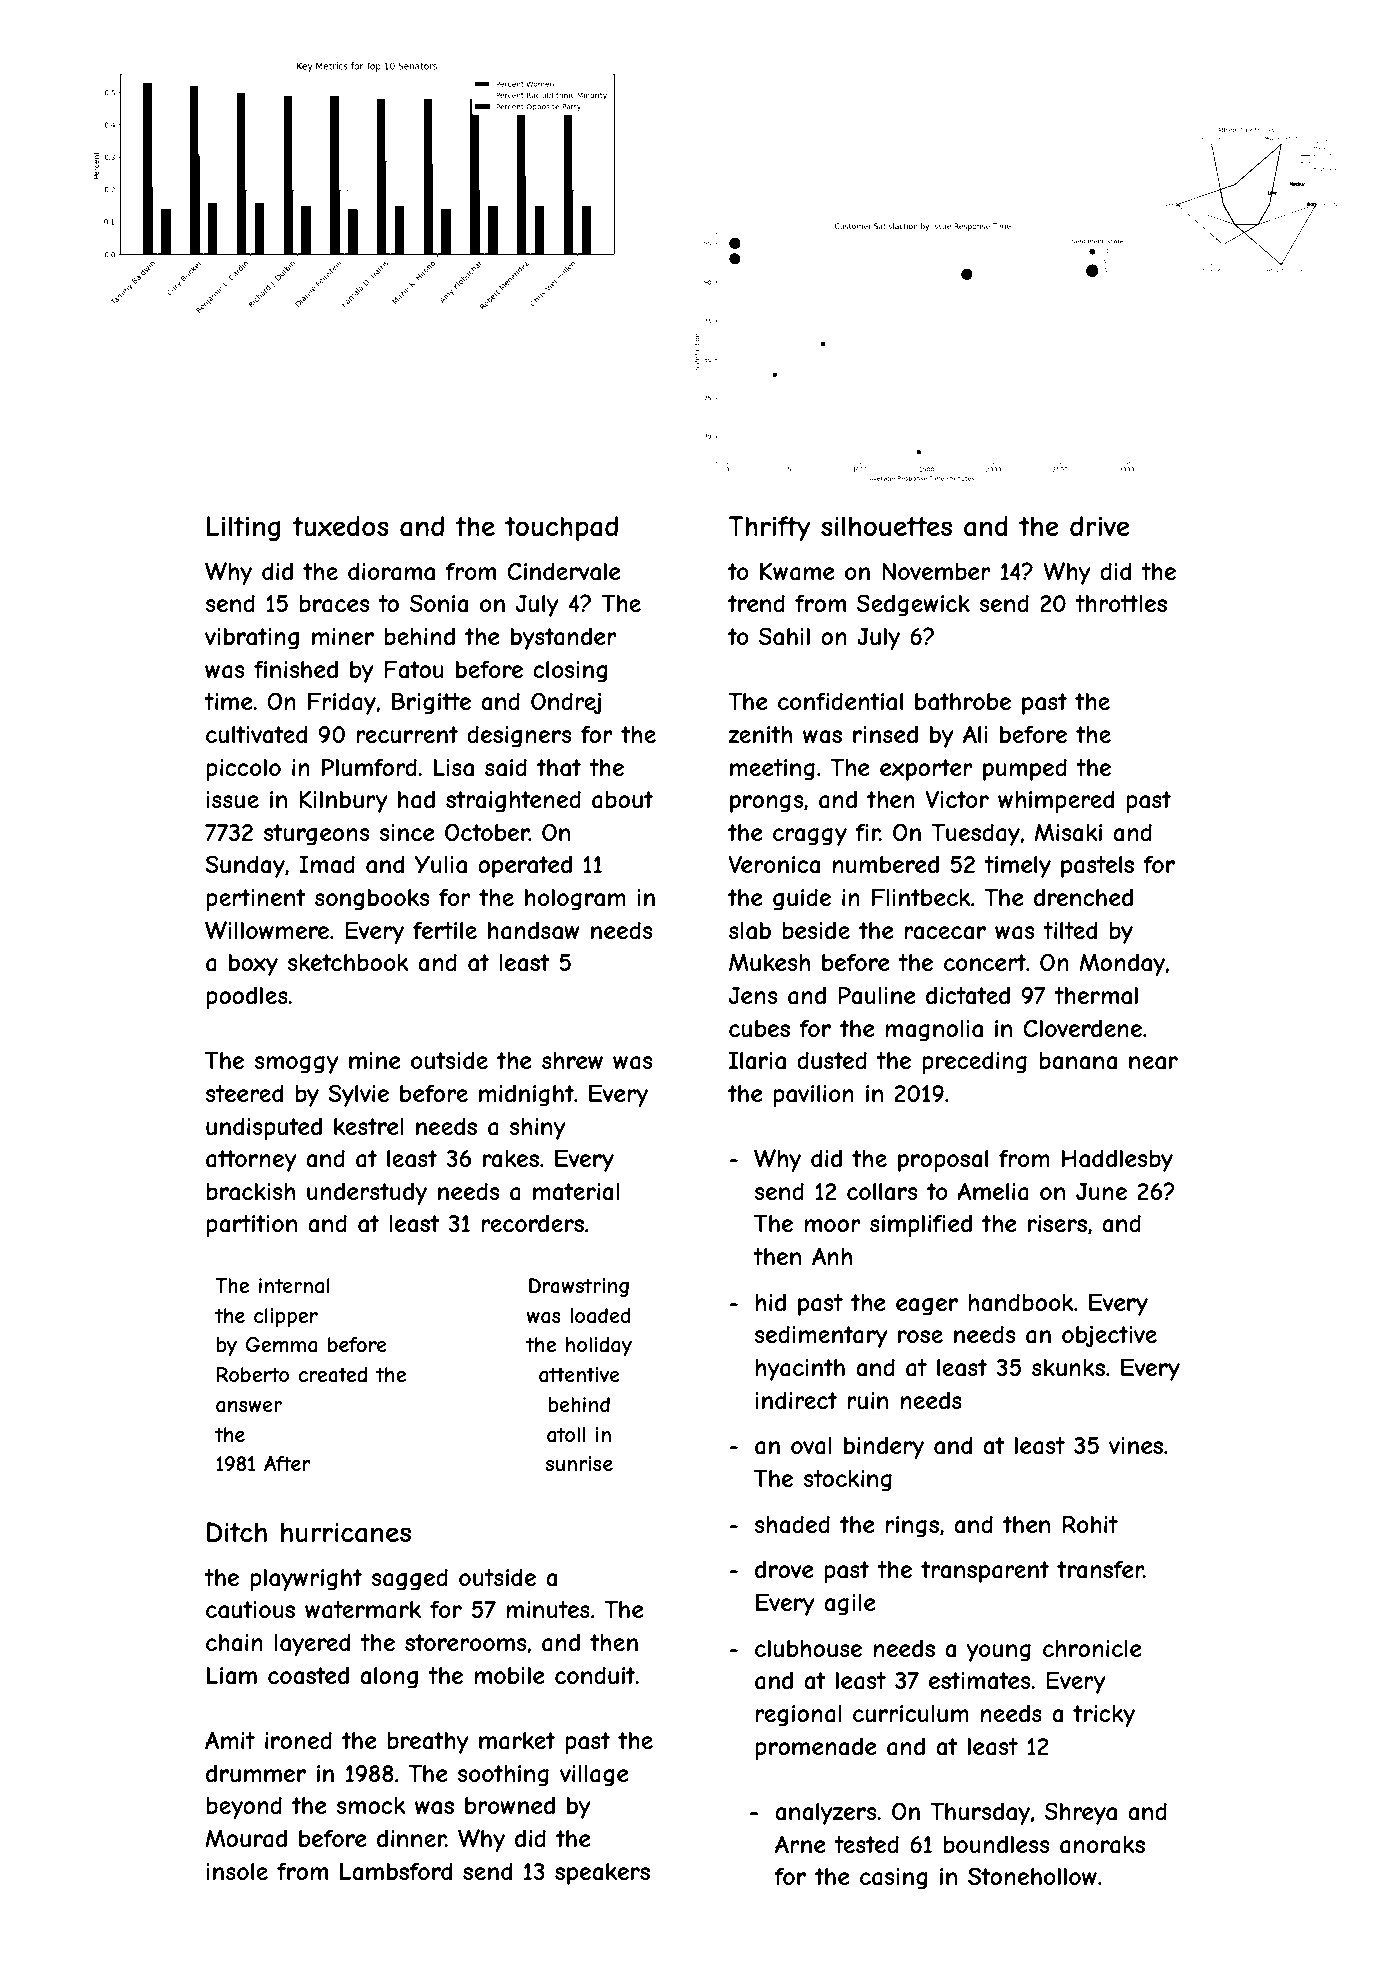 Image resolution: width=1386 pixels, height=1969 pixels. What do you see at coordinates (602, 1874) in the image?
I see `speakers` at bounding box center [602, 1874].
